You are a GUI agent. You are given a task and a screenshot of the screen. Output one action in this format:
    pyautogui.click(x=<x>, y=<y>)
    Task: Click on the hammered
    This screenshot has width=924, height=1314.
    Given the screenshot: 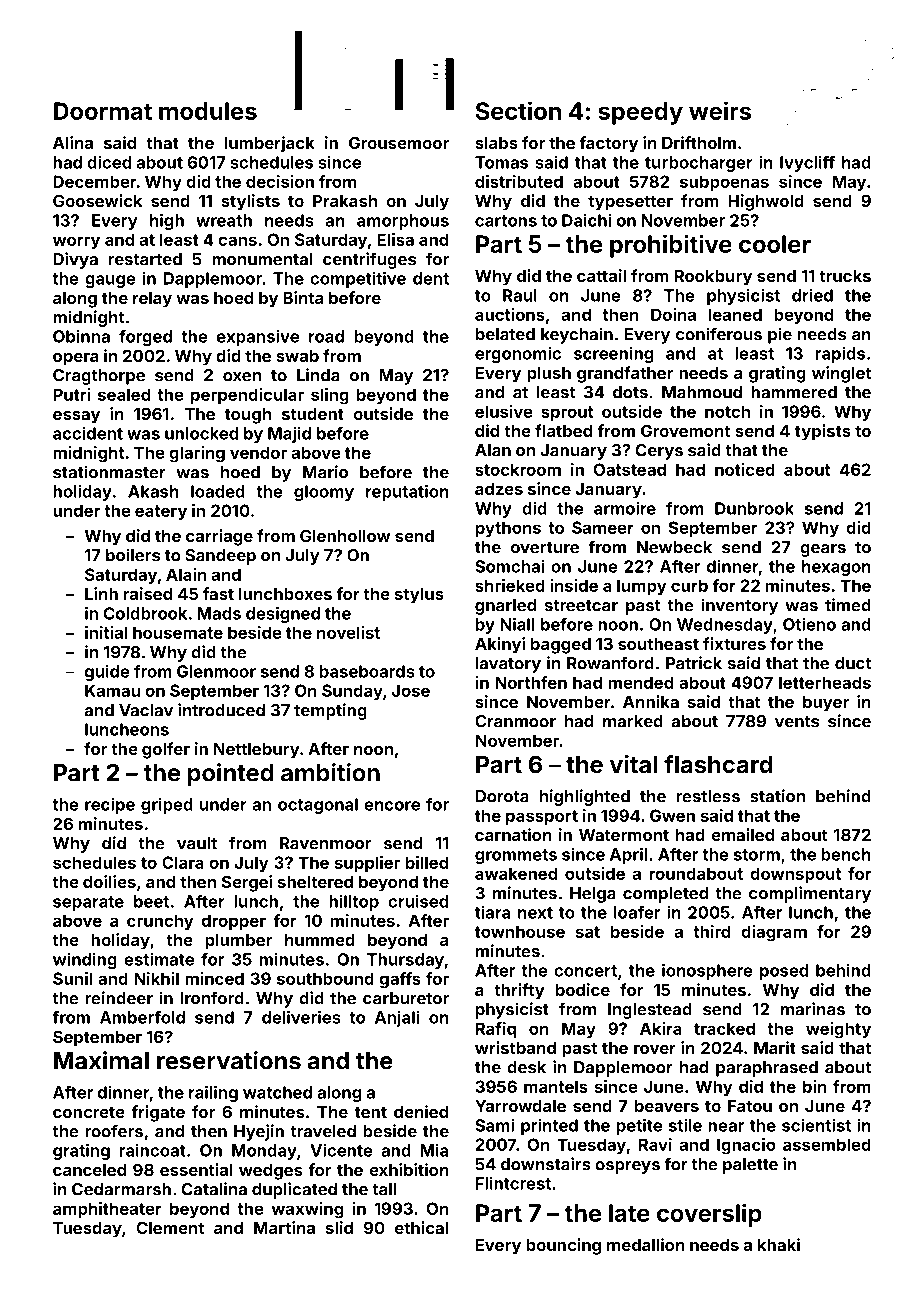 What is the action you would take?
    pyautogui.click(x=794, y=392)
